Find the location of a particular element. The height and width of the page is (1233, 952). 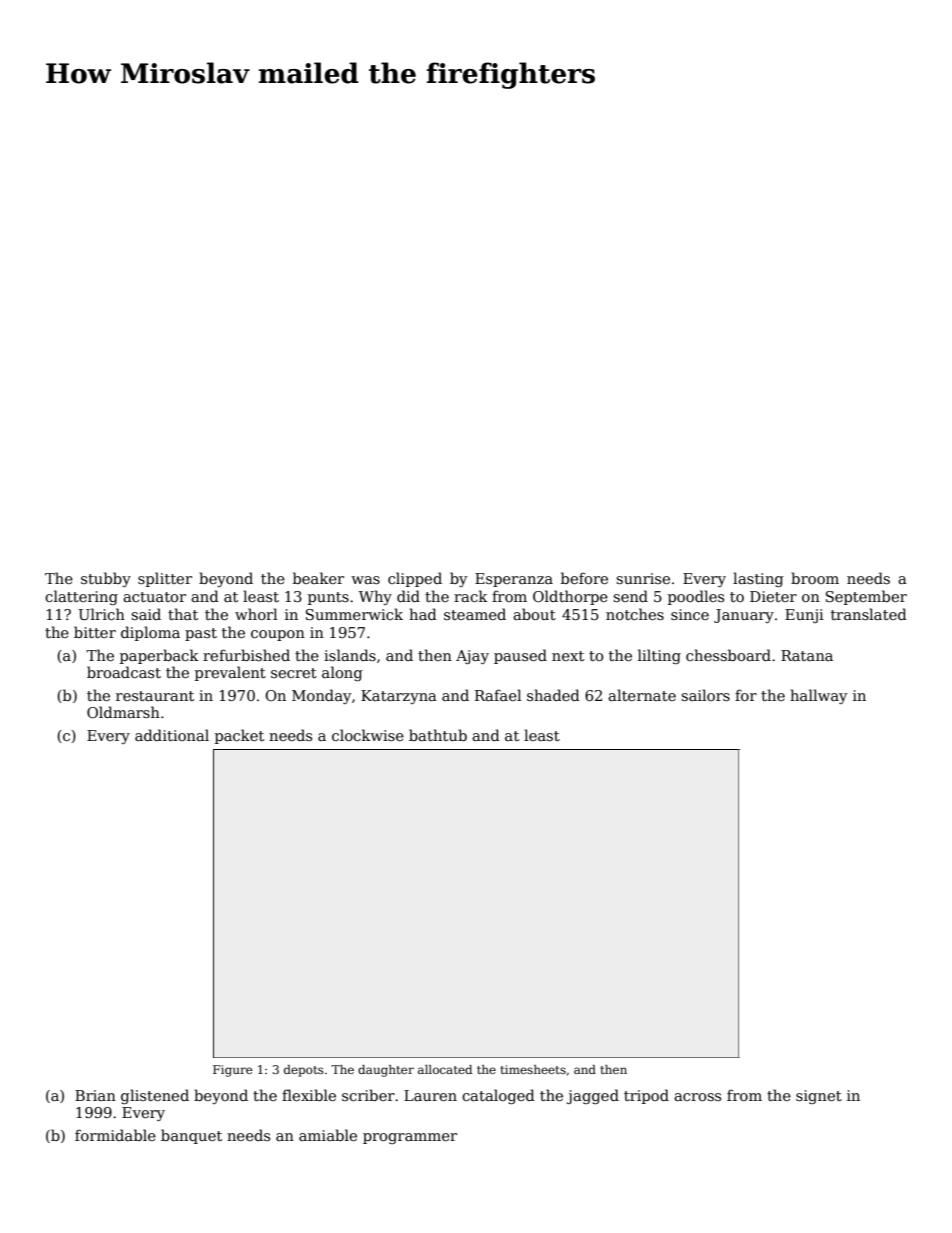

packet is located at coordinates (239, 736).
